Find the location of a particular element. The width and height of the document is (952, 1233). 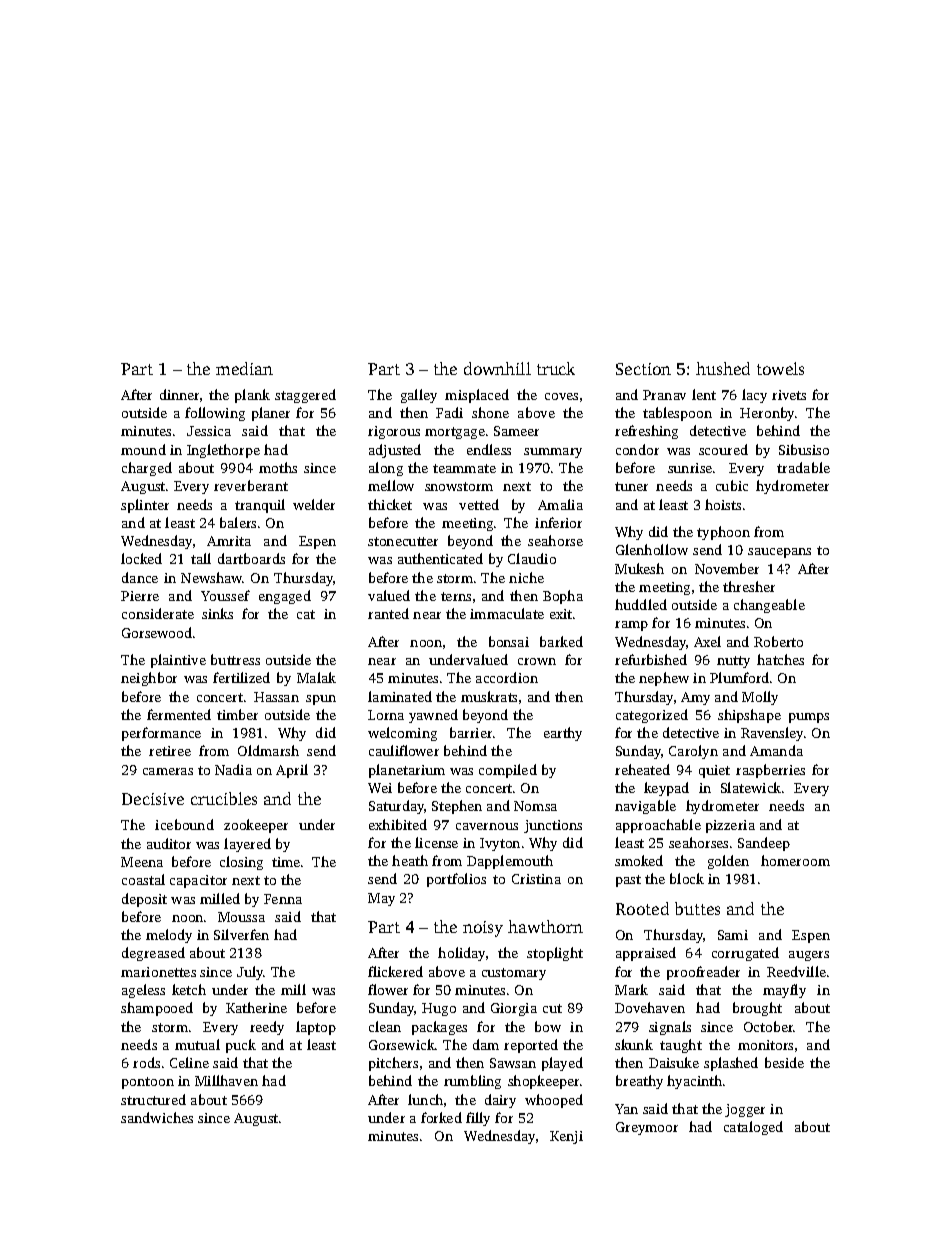

median is located at coordinates (244, 368).
